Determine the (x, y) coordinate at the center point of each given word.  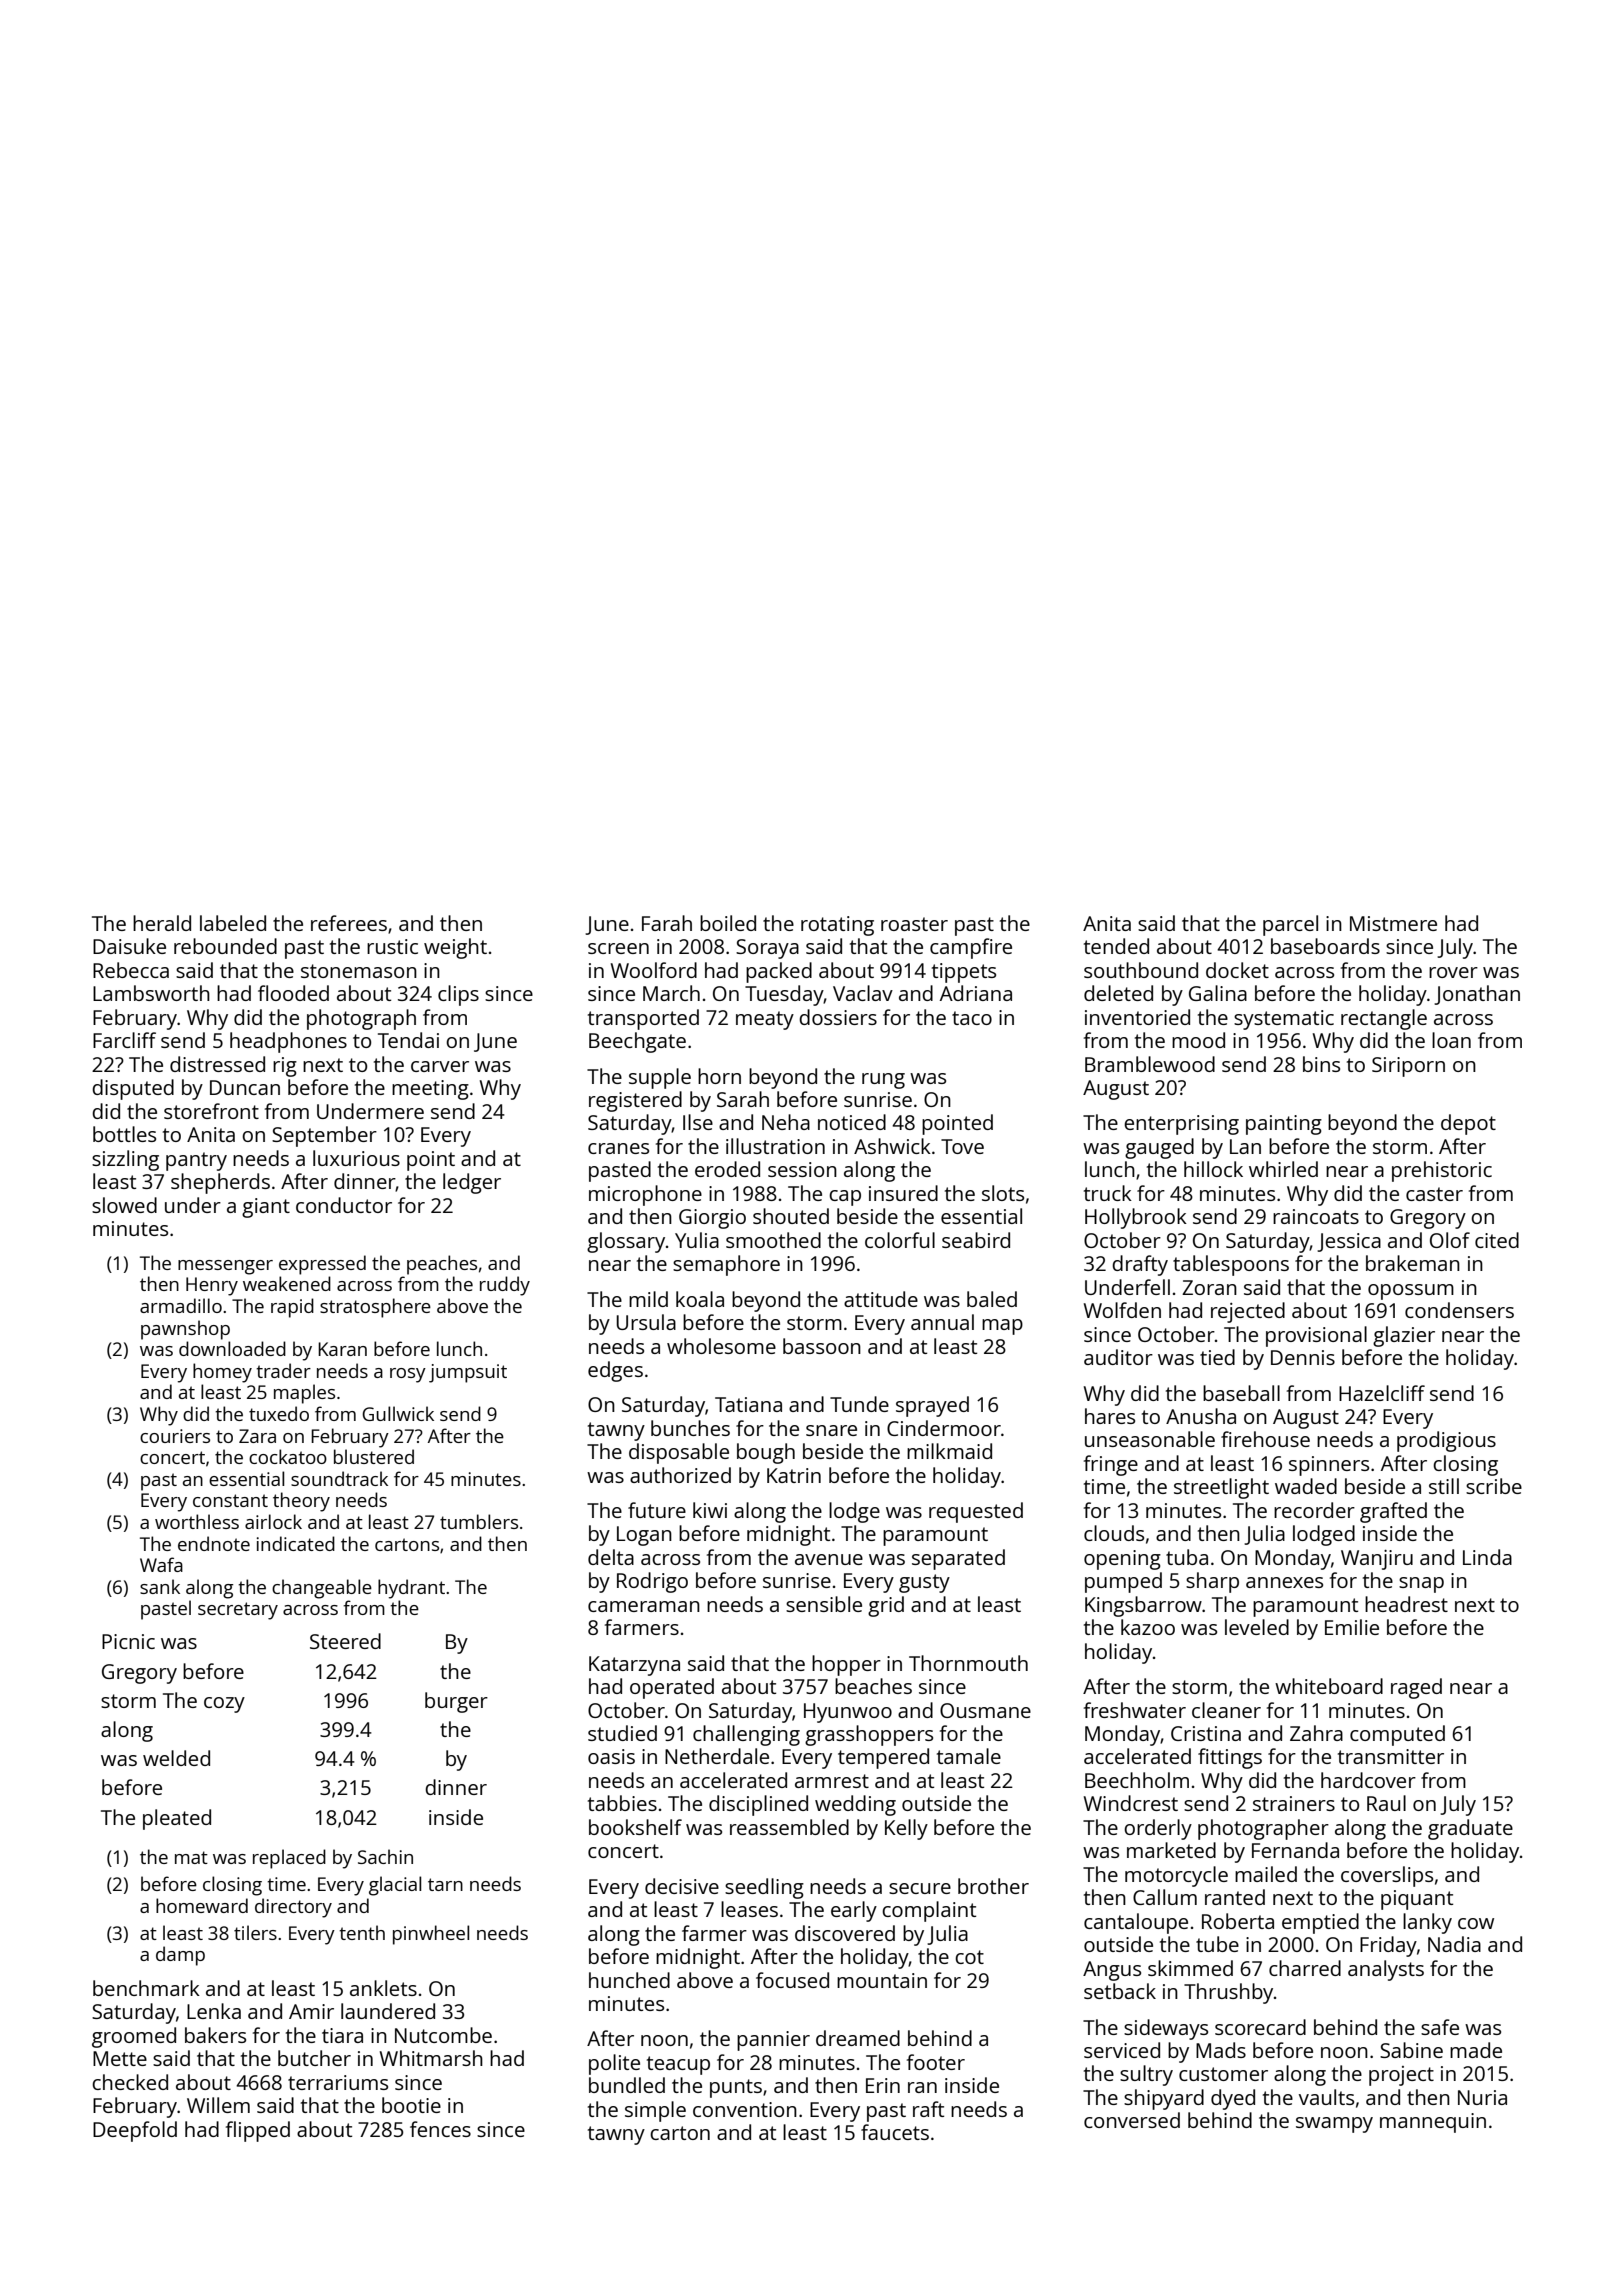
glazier (1404, 1336)
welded (176, 1758)
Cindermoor (944, 1428)
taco (972, 1018)
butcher (314, 2058)
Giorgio (712, 1219)
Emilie (1352, 1627)
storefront (211, 1111)
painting (1284, 1125)
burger (456, 1702)
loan (1451, 1040)
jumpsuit (468, 1373)
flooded (293, 993)
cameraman (644, 1606)
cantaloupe (1136, 1923)
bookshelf (635, 1827)
